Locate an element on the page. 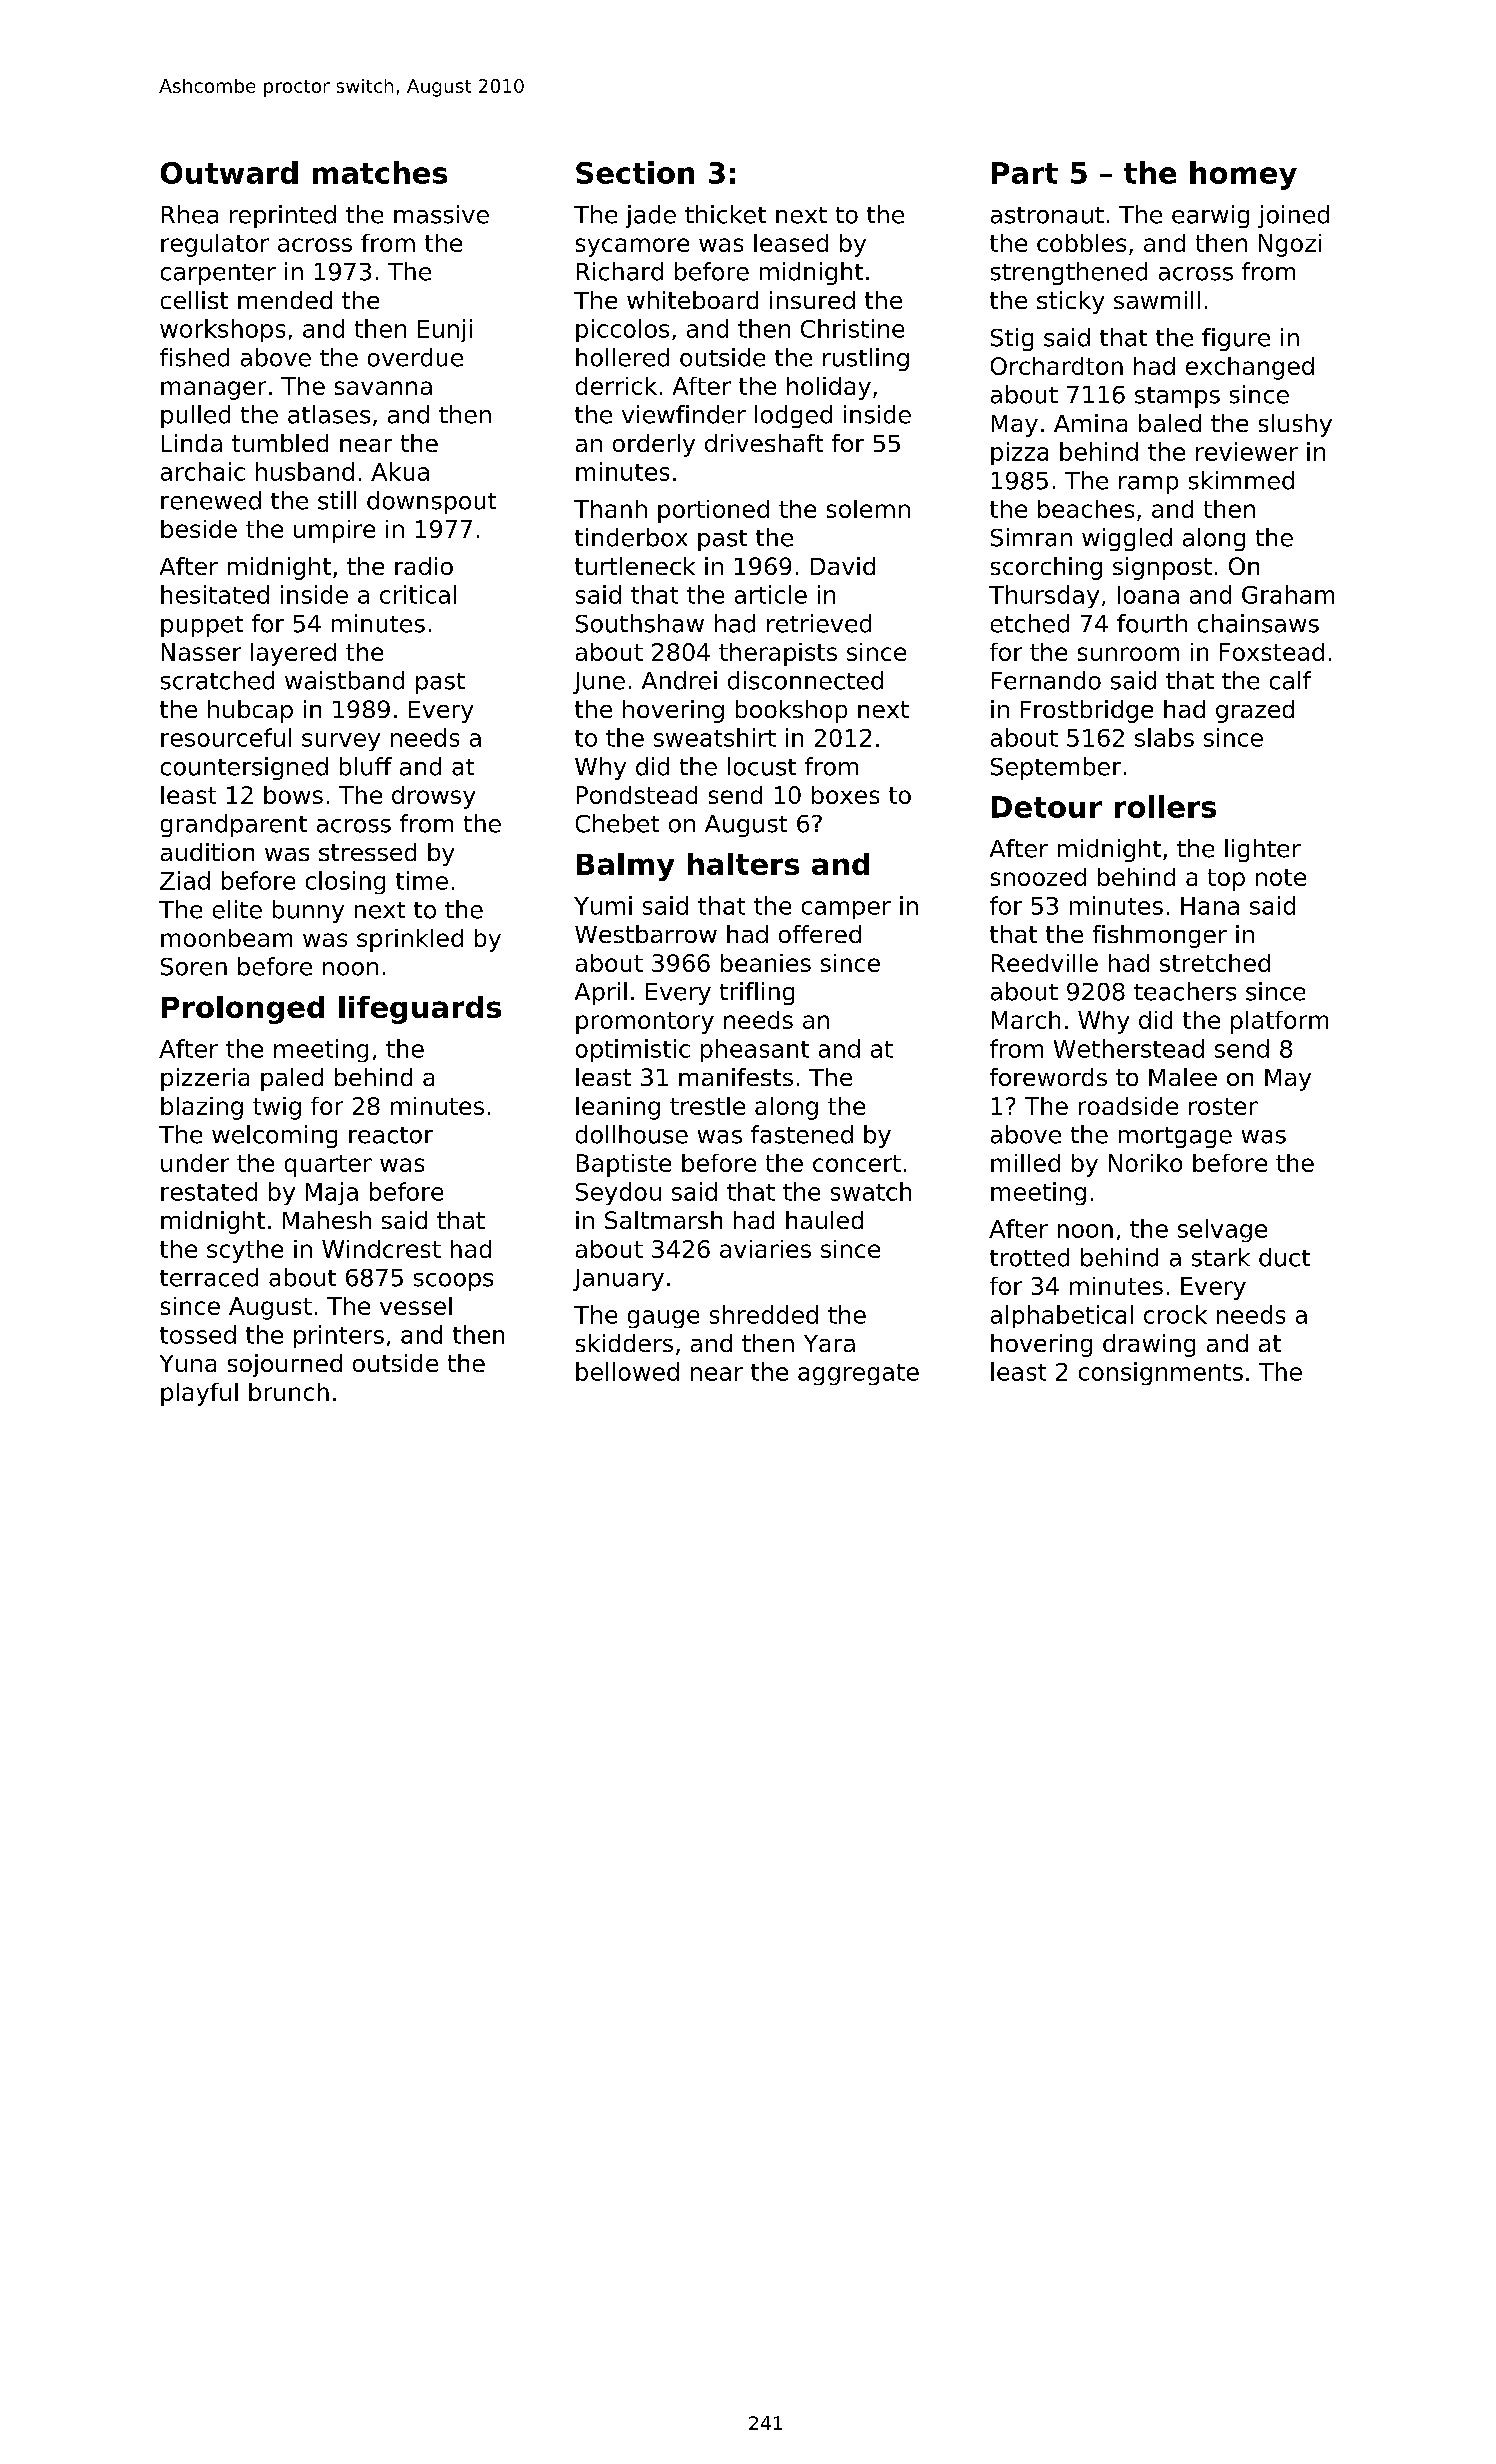  brunch is located at coordinates (289, 1392).
